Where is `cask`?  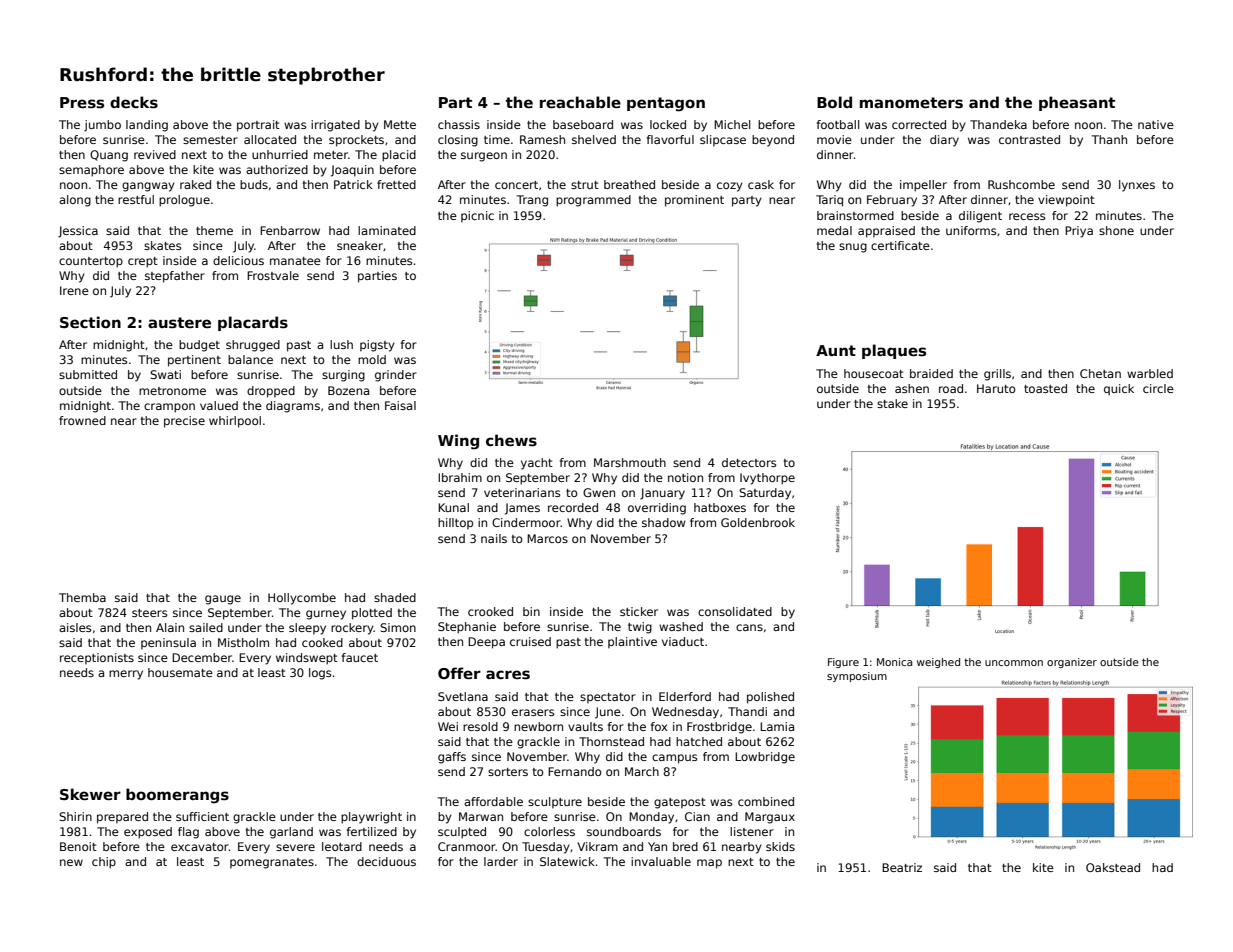
cask is located at coordinates (761, 184).
